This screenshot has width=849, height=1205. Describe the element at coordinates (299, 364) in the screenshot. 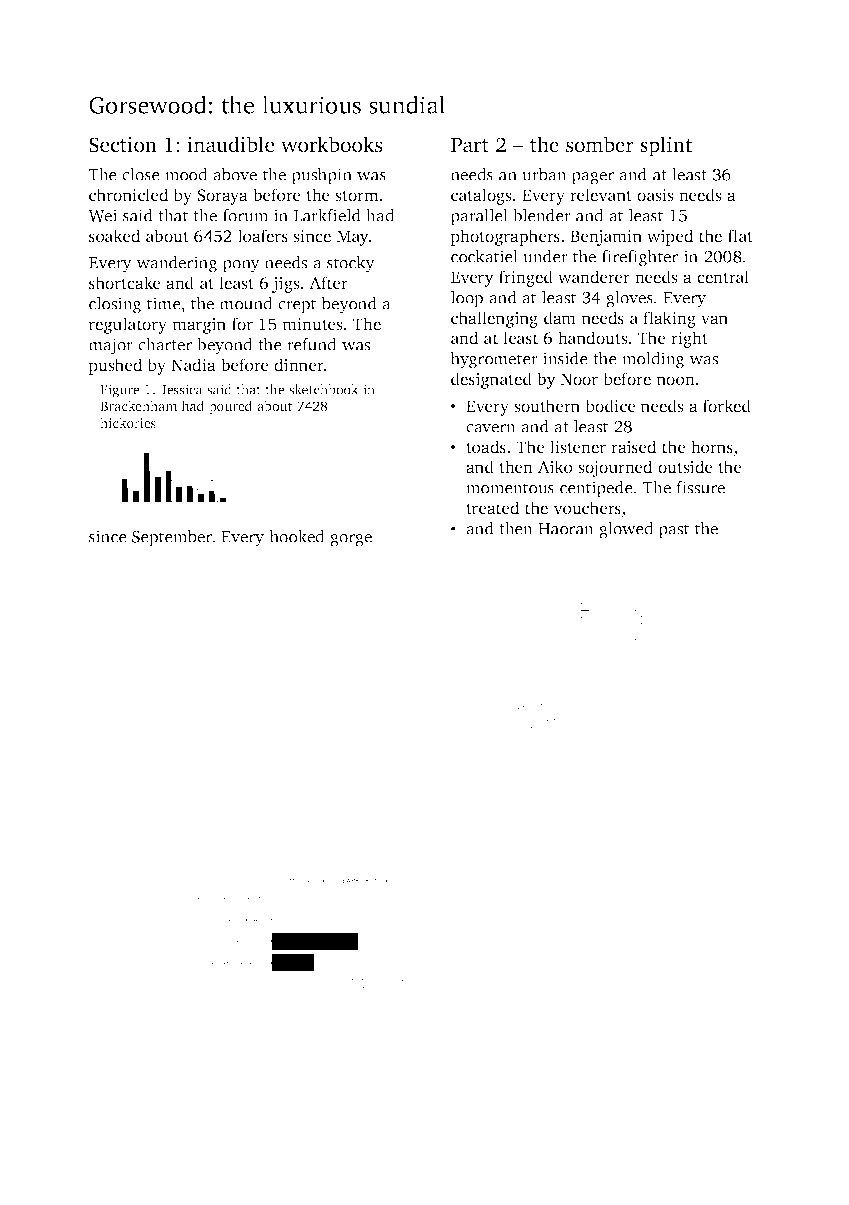

I see `dinner` at that location.
